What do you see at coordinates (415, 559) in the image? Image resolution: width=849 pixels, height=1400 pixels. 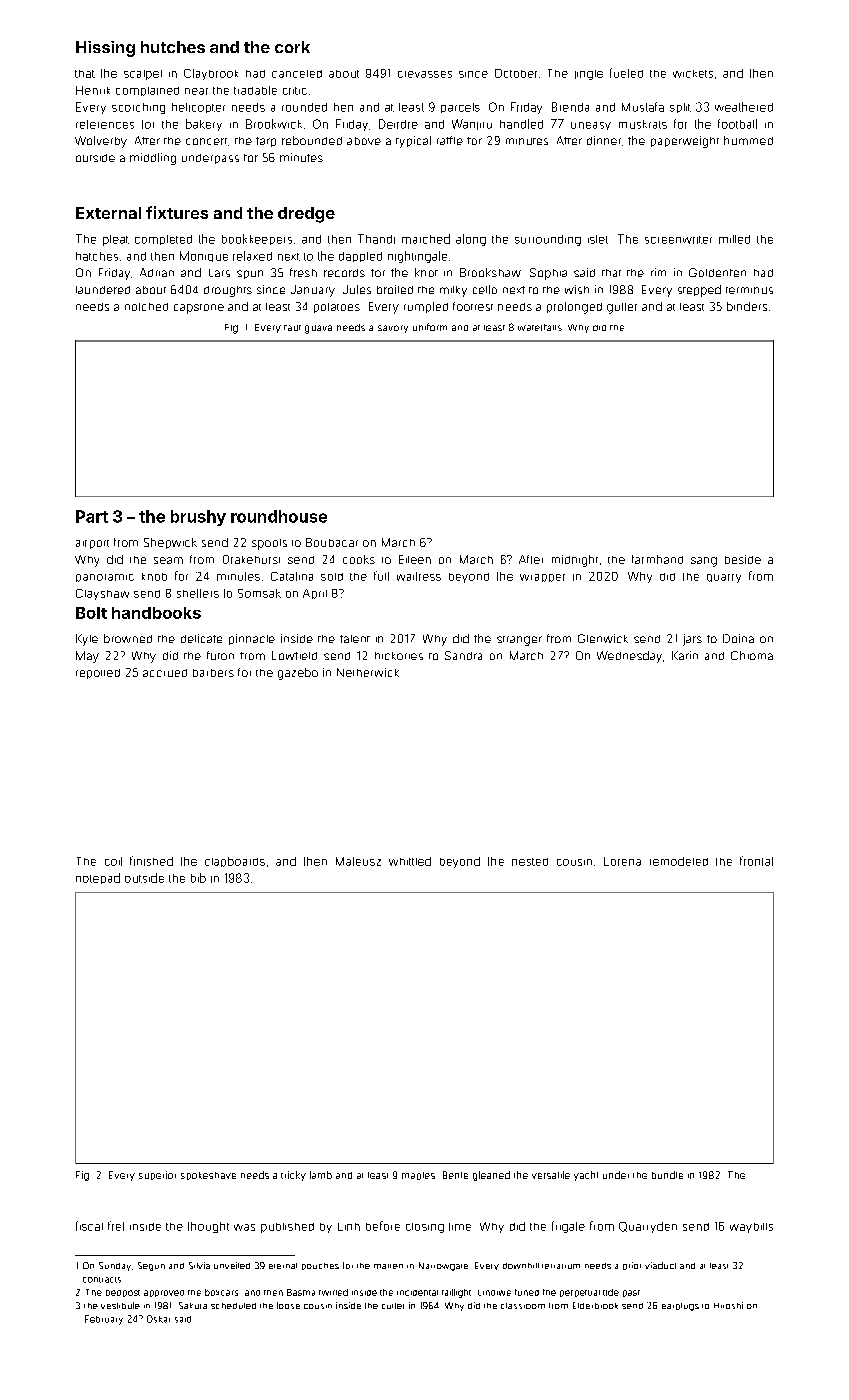 I see `Eileen` at bounding box center [415, 559].
